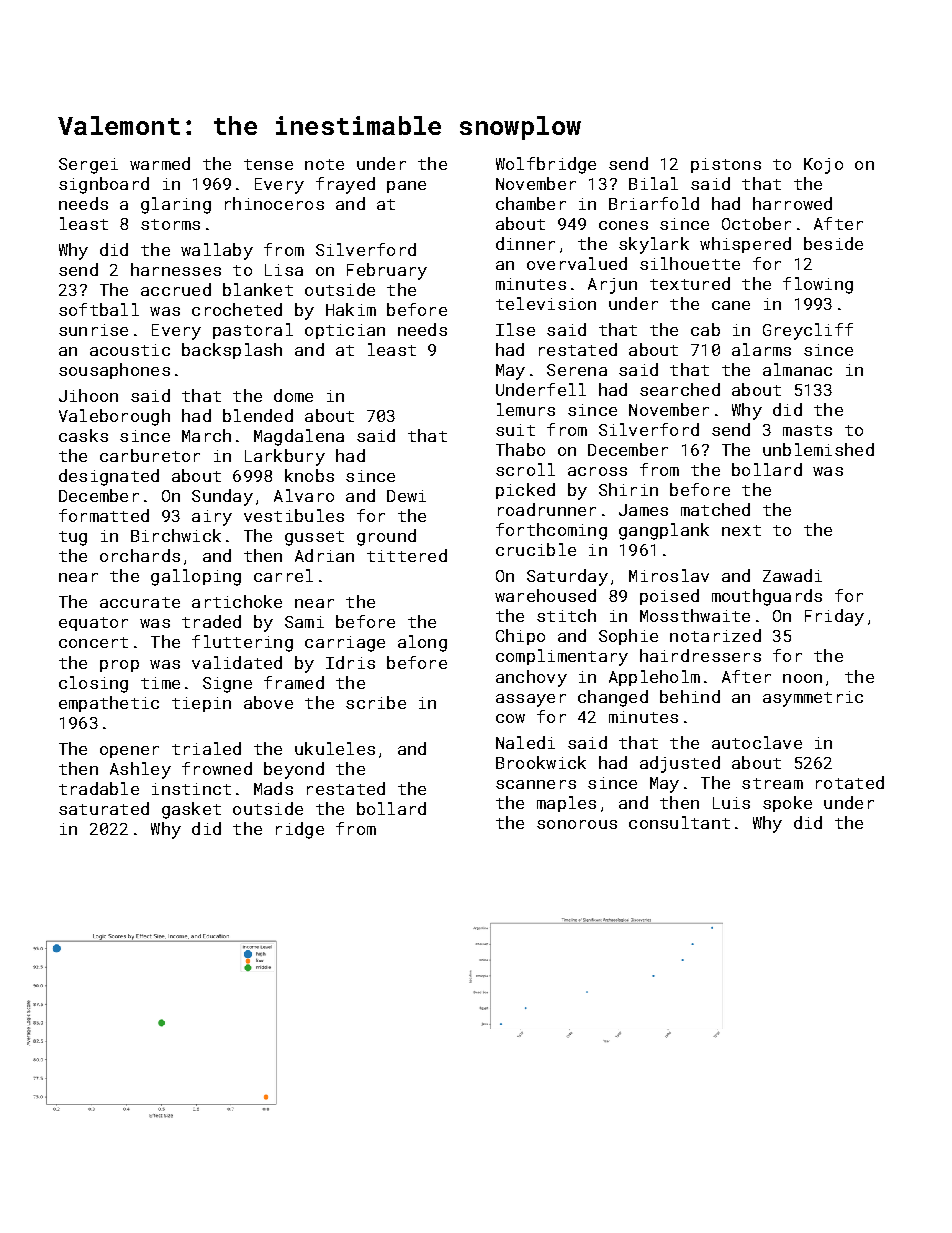 The image size is (952, 1233). I want to click on Greycliff, so click(808, 331).
